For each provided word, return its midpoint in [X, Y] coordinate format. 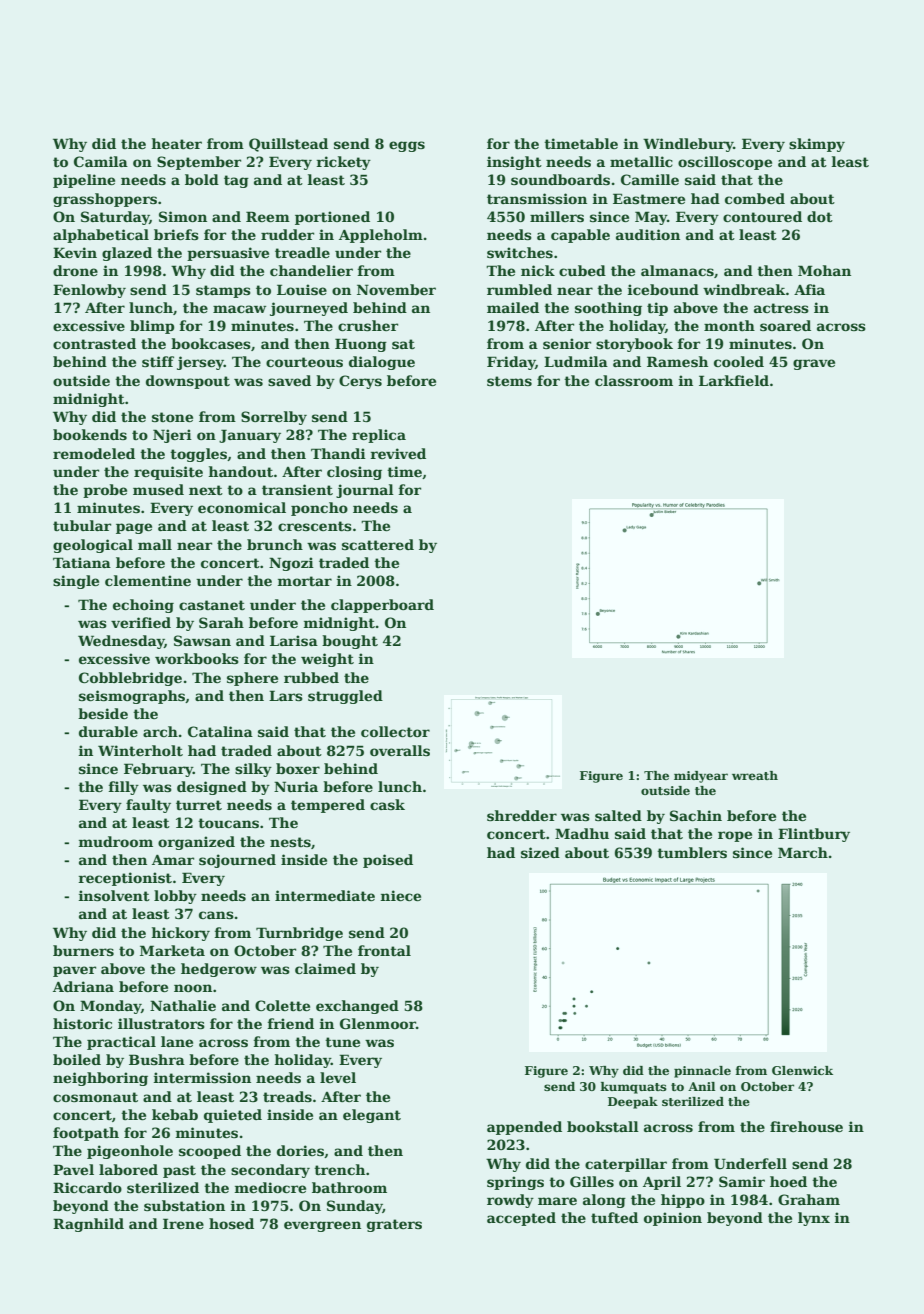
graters [394, 1225]
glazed [127, 254]
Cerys [360, 382]
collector [395, 731]
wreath [755, 775]
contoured [762, 216]
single [76, 582]
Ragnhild [88, 1225]
